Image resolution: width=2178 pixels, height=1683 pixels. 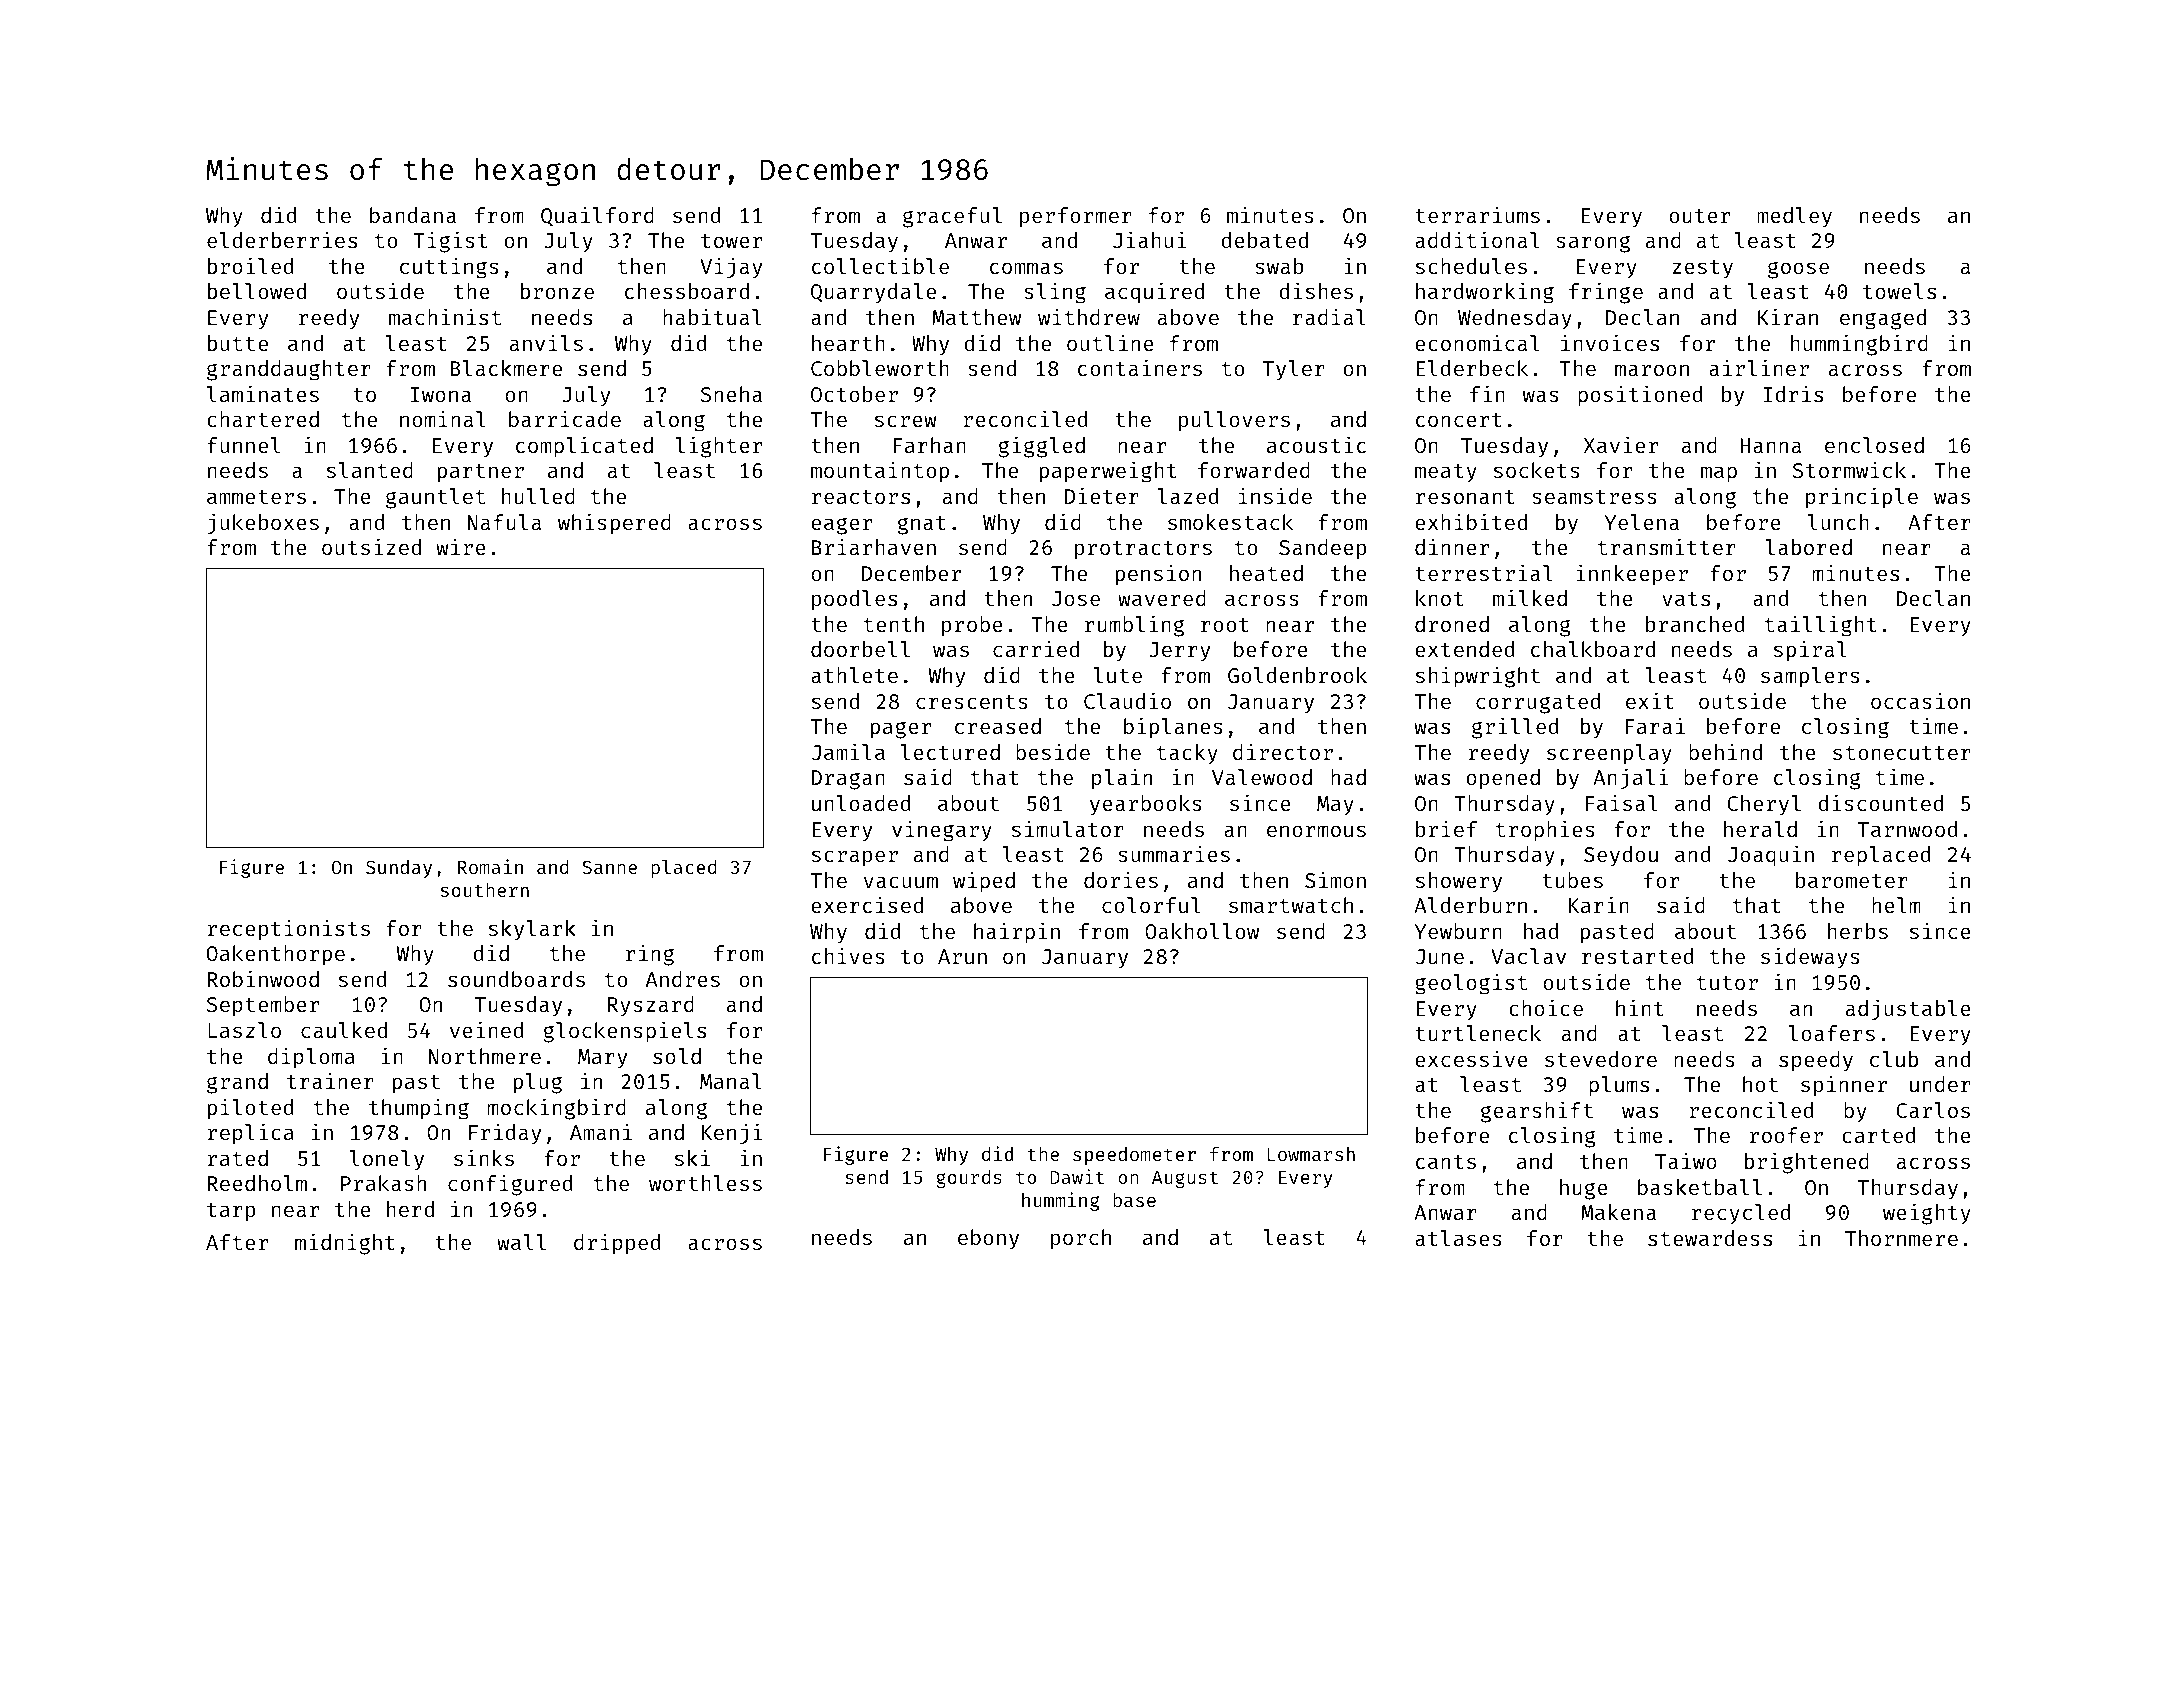 What do you see at coordinates (874, 546) in the screenshot?
I see `Briarhaven` at bounding box center [874, 546].
